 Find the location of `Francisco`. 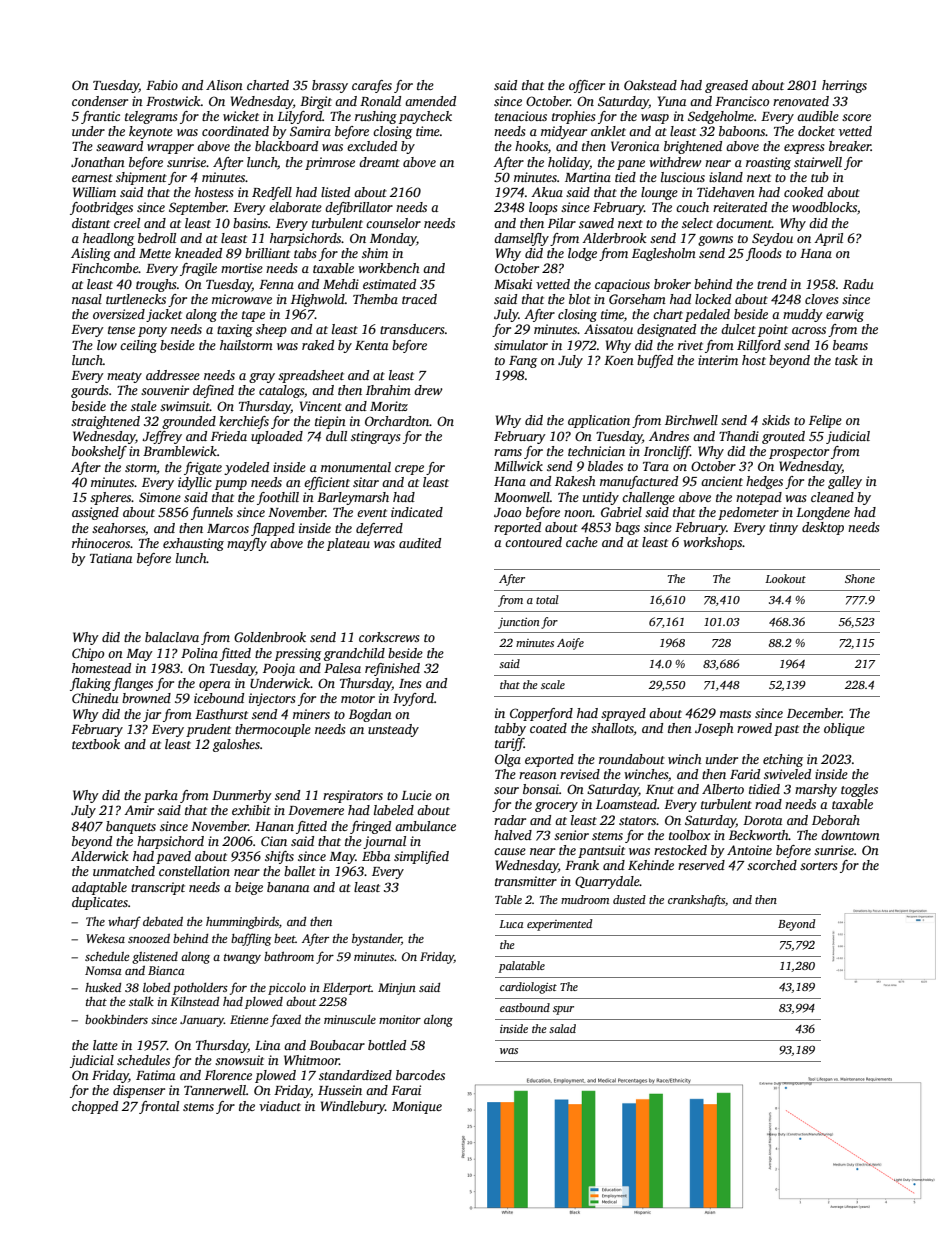

Francisco is located at coordinates (742, 101).
